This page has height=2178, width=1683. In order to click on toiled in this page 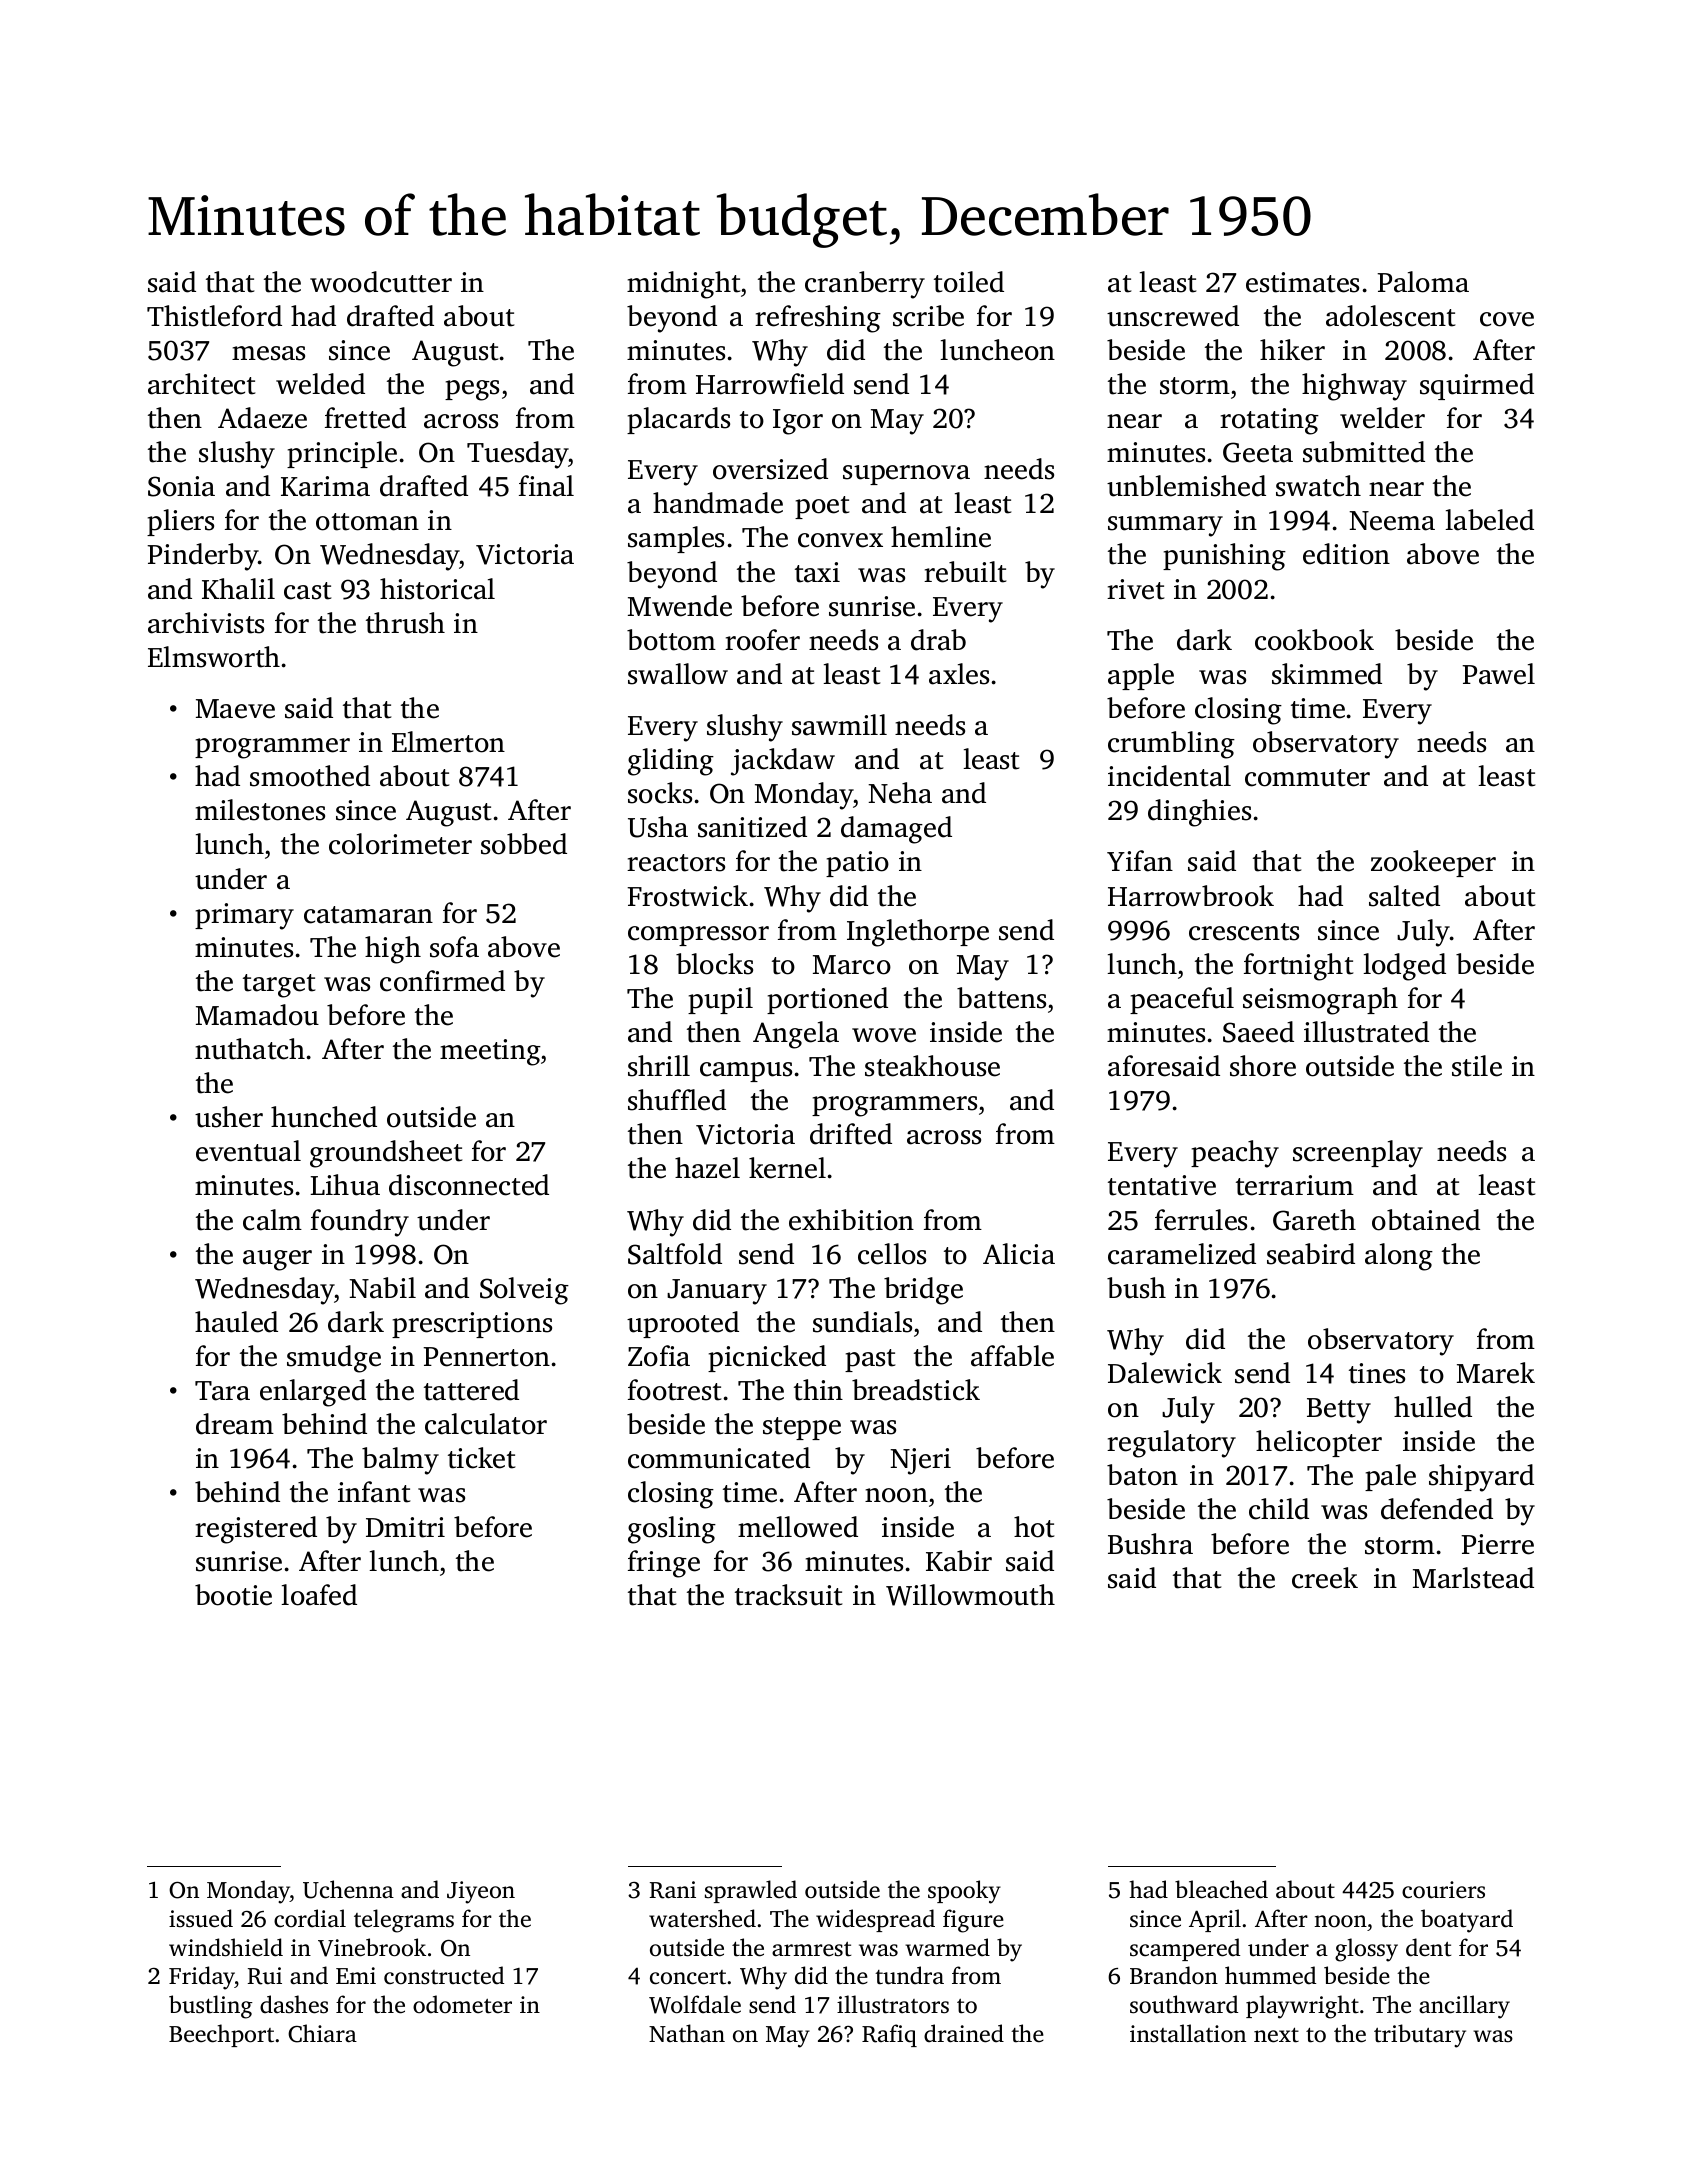, I will do `click(969, 282)`.
